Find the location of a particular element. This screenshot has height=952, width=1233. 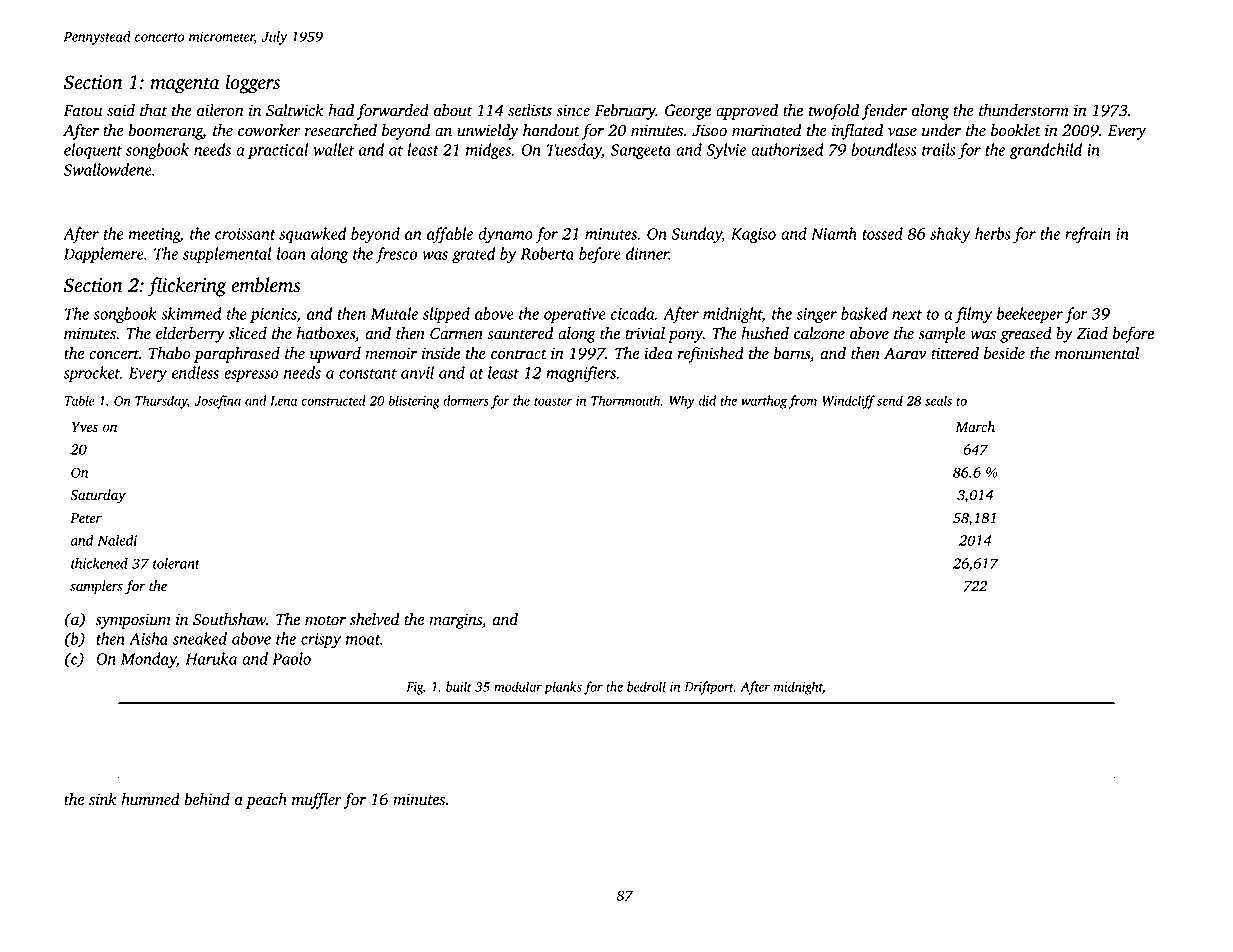

refrain is located at coordinates (1088, 235).
